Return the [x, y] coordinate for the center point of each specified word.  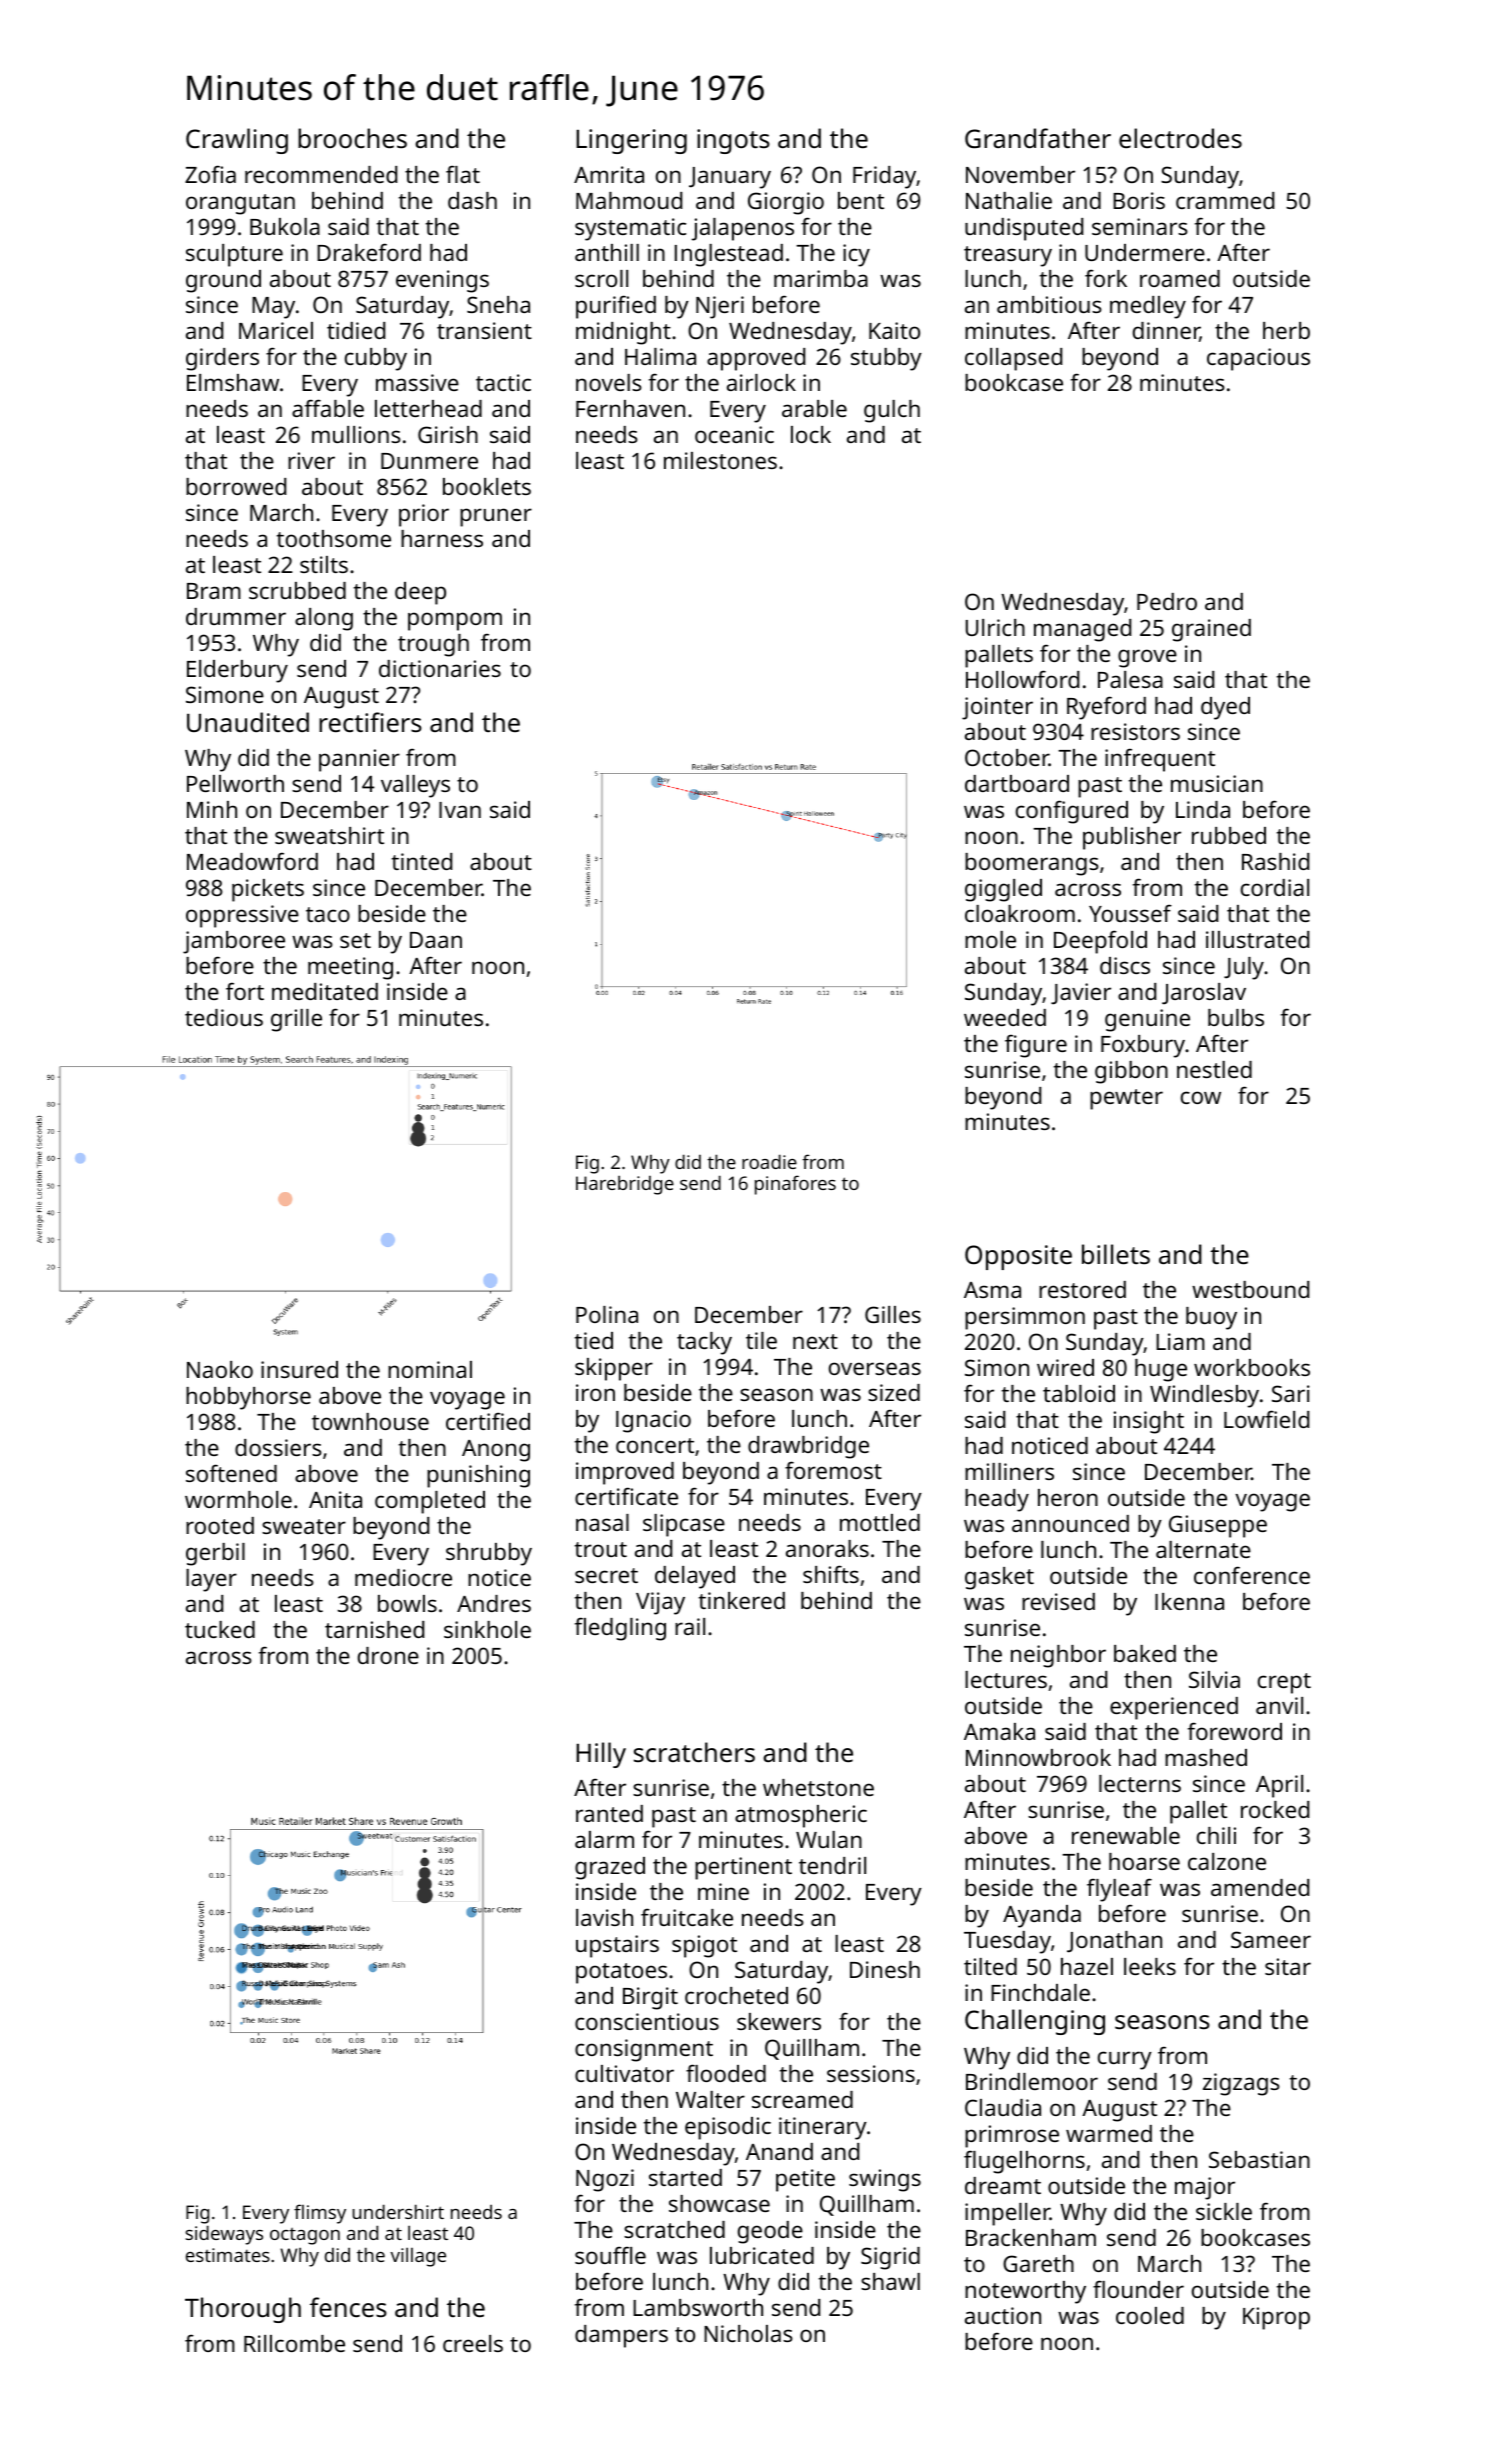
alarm [604, 1839]
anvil [1279, 1705]
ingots [733, 141]
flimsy [320, 2214]
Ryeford [1106, 708]
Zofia [210, 174]
